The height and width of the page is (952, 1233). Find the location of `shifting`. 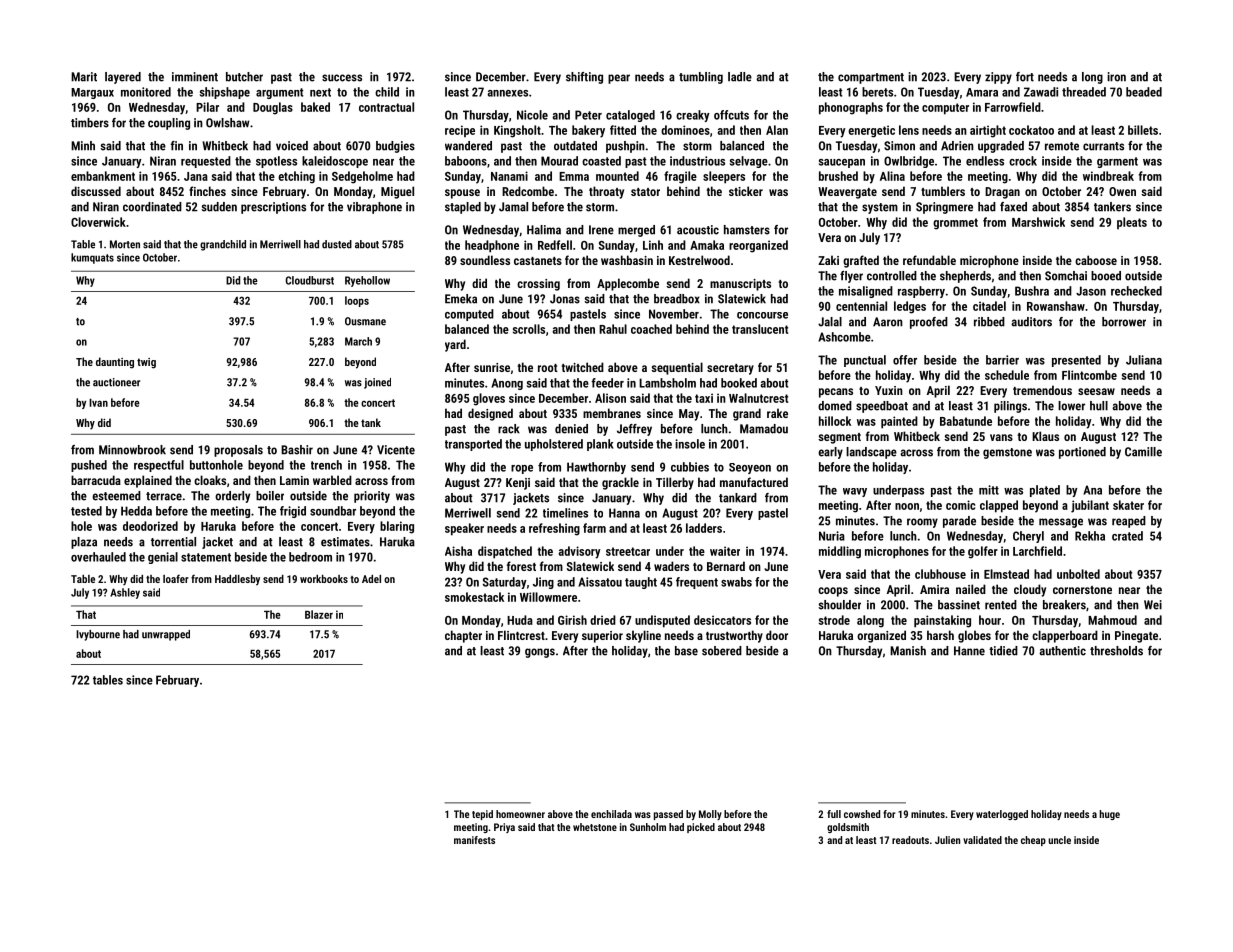

shifting is located at coordinates (584, 78).
